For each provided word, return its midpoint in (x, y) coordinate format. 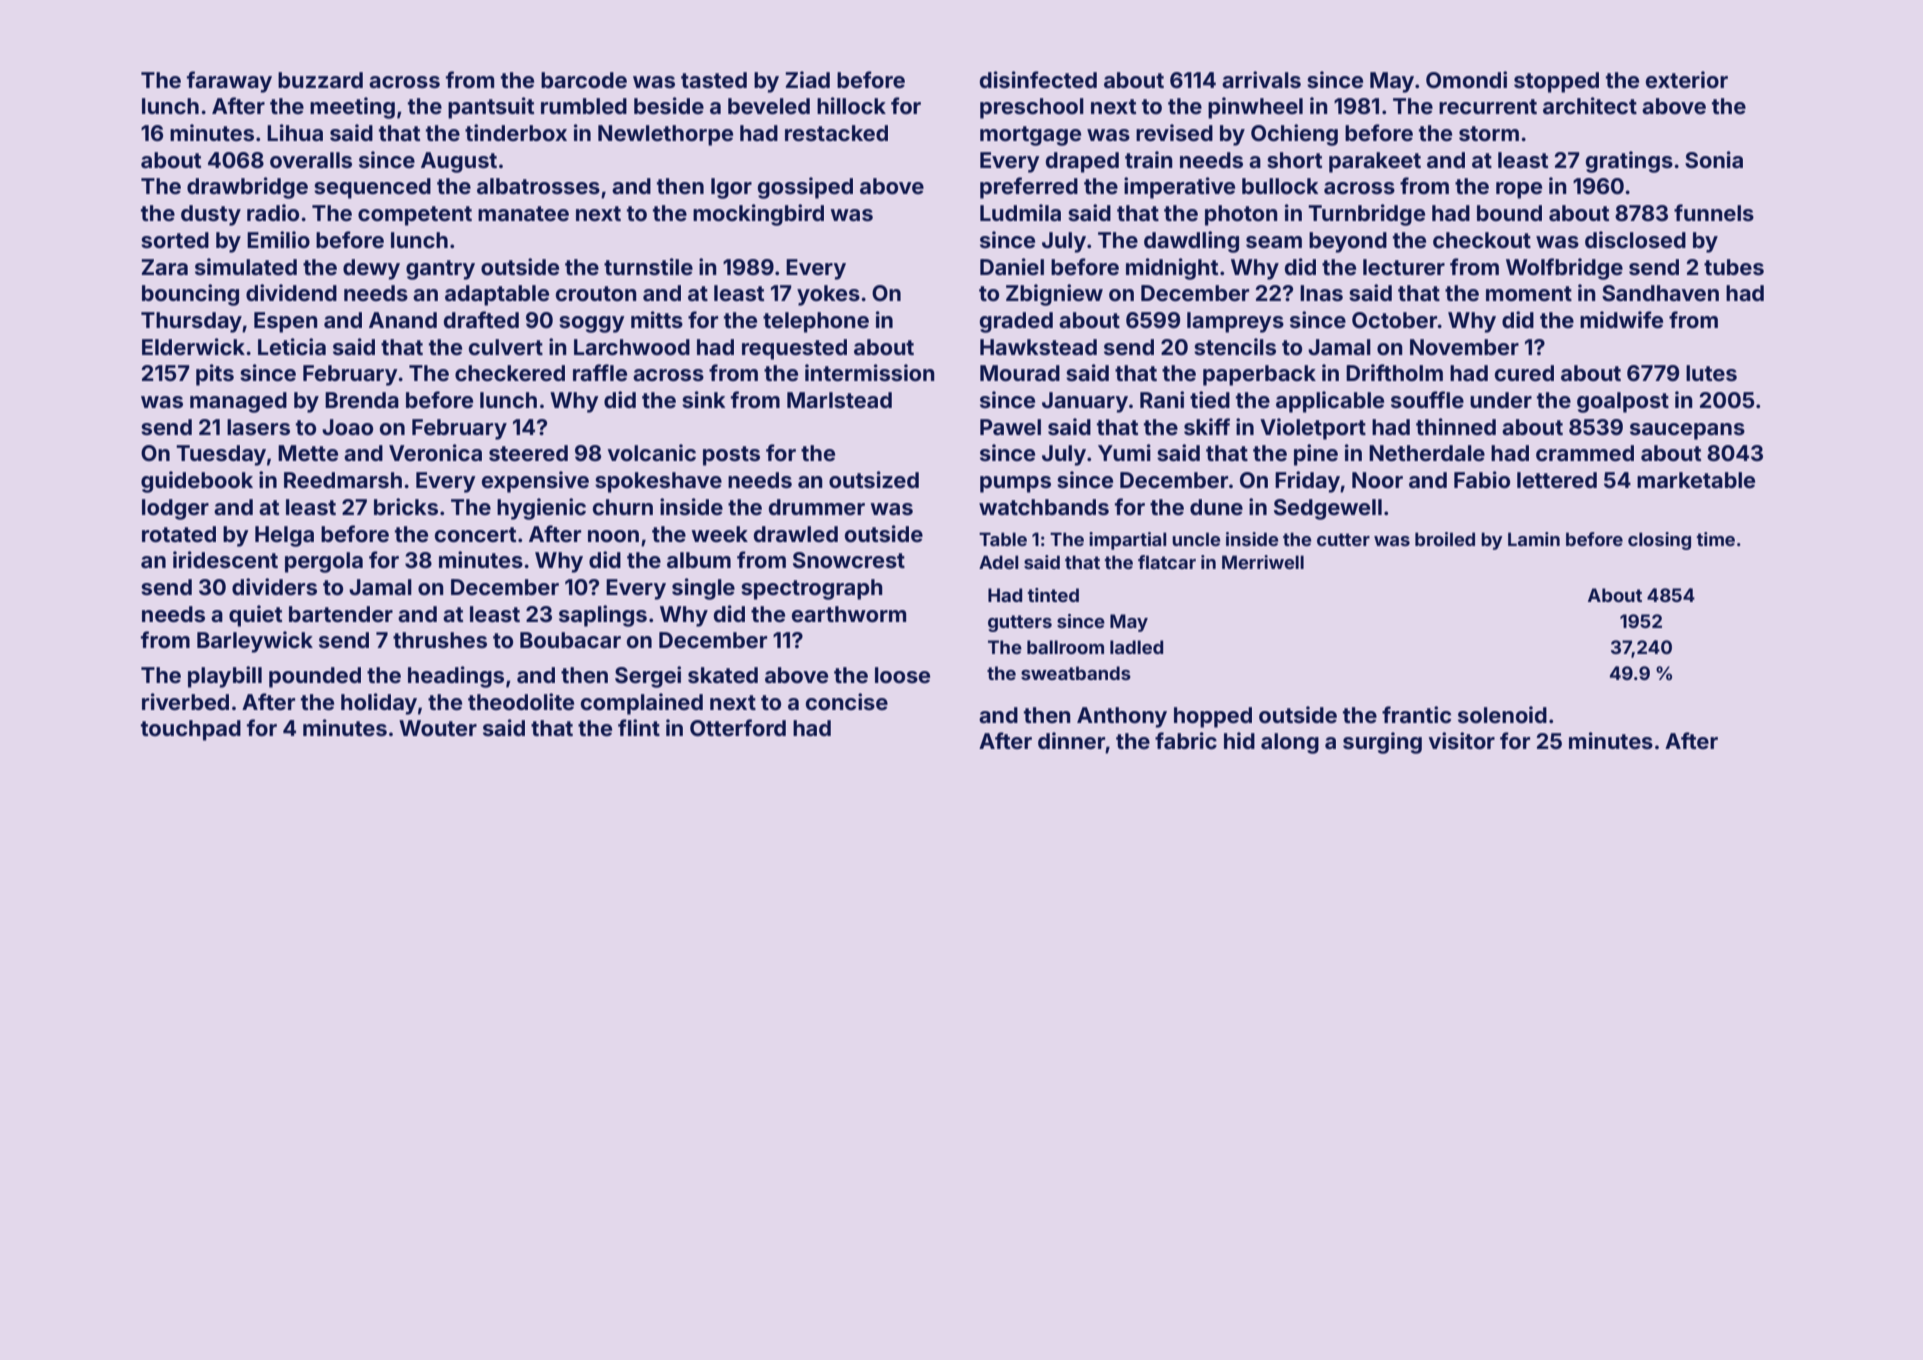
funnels (1714, 212)
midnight (1172, 269)
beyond (1348, 242)
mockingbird (758, 215)
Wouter (438, 728)
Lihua (295, 132)
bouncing (190, 295)
